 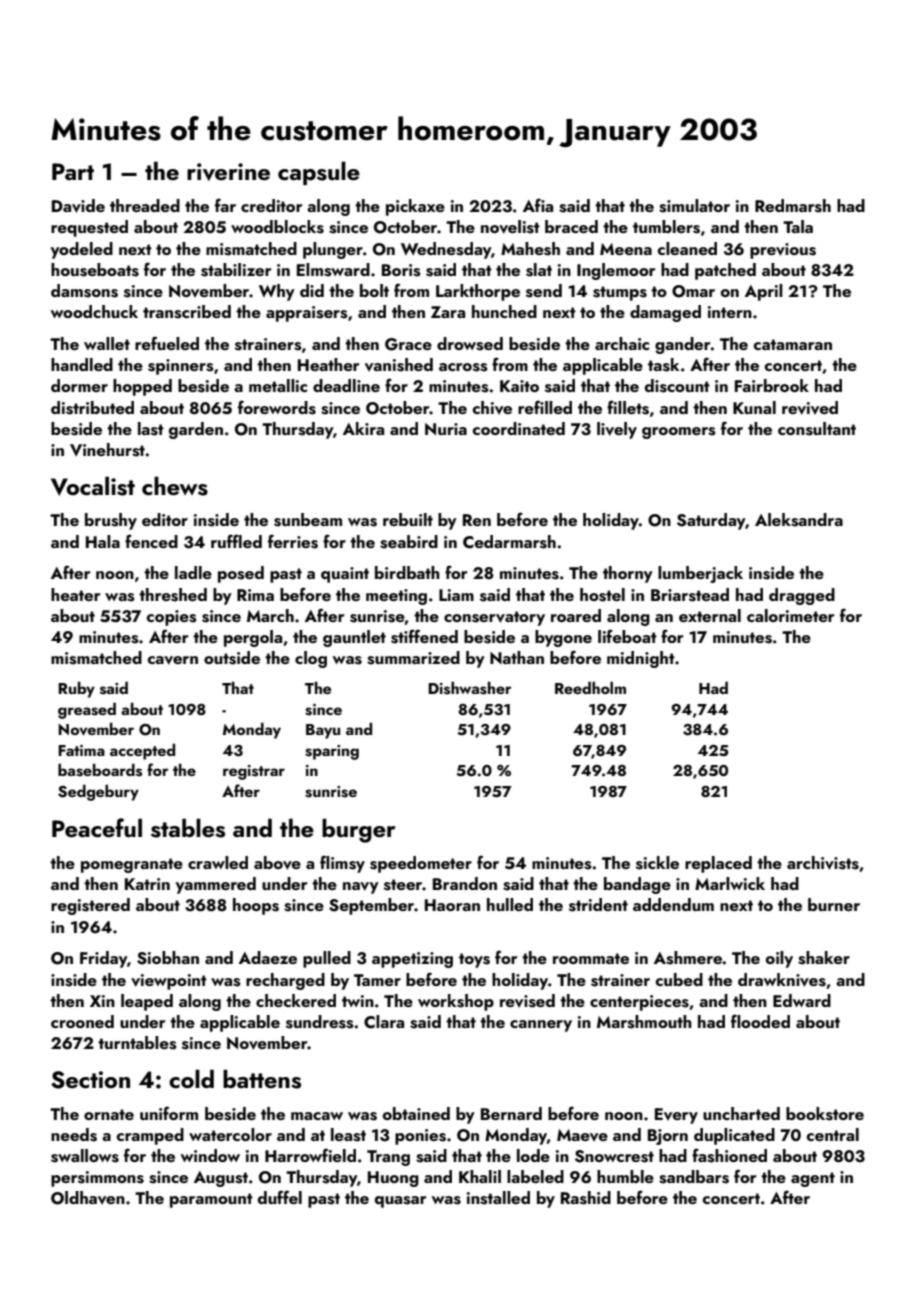 What do you see at coordinates (754, 407) in the page?
I see `Kunal` at bounding box center [754, 407].
